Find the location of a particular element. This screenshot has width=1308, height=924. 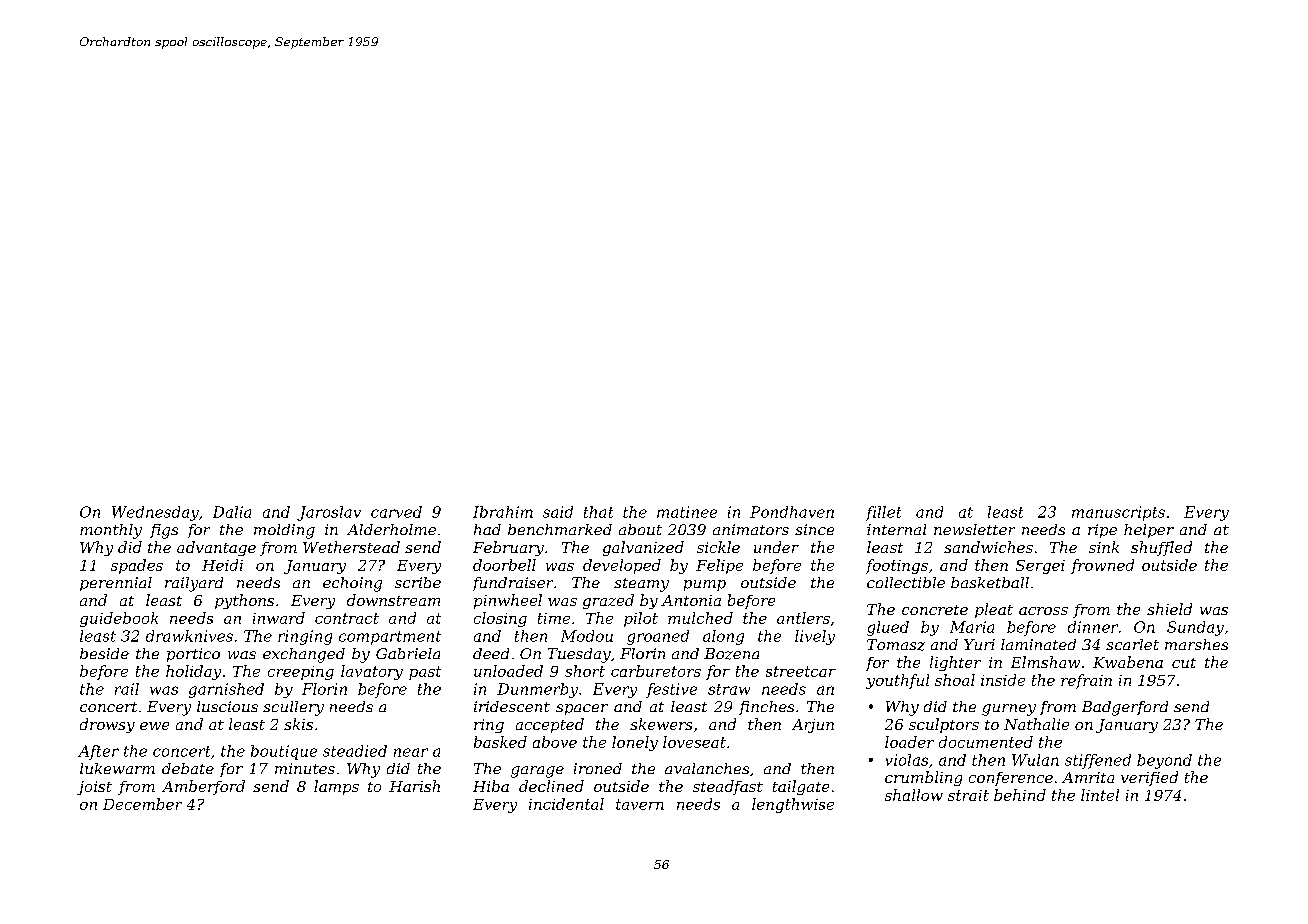

sickle is located at coordinates (718, 547).
